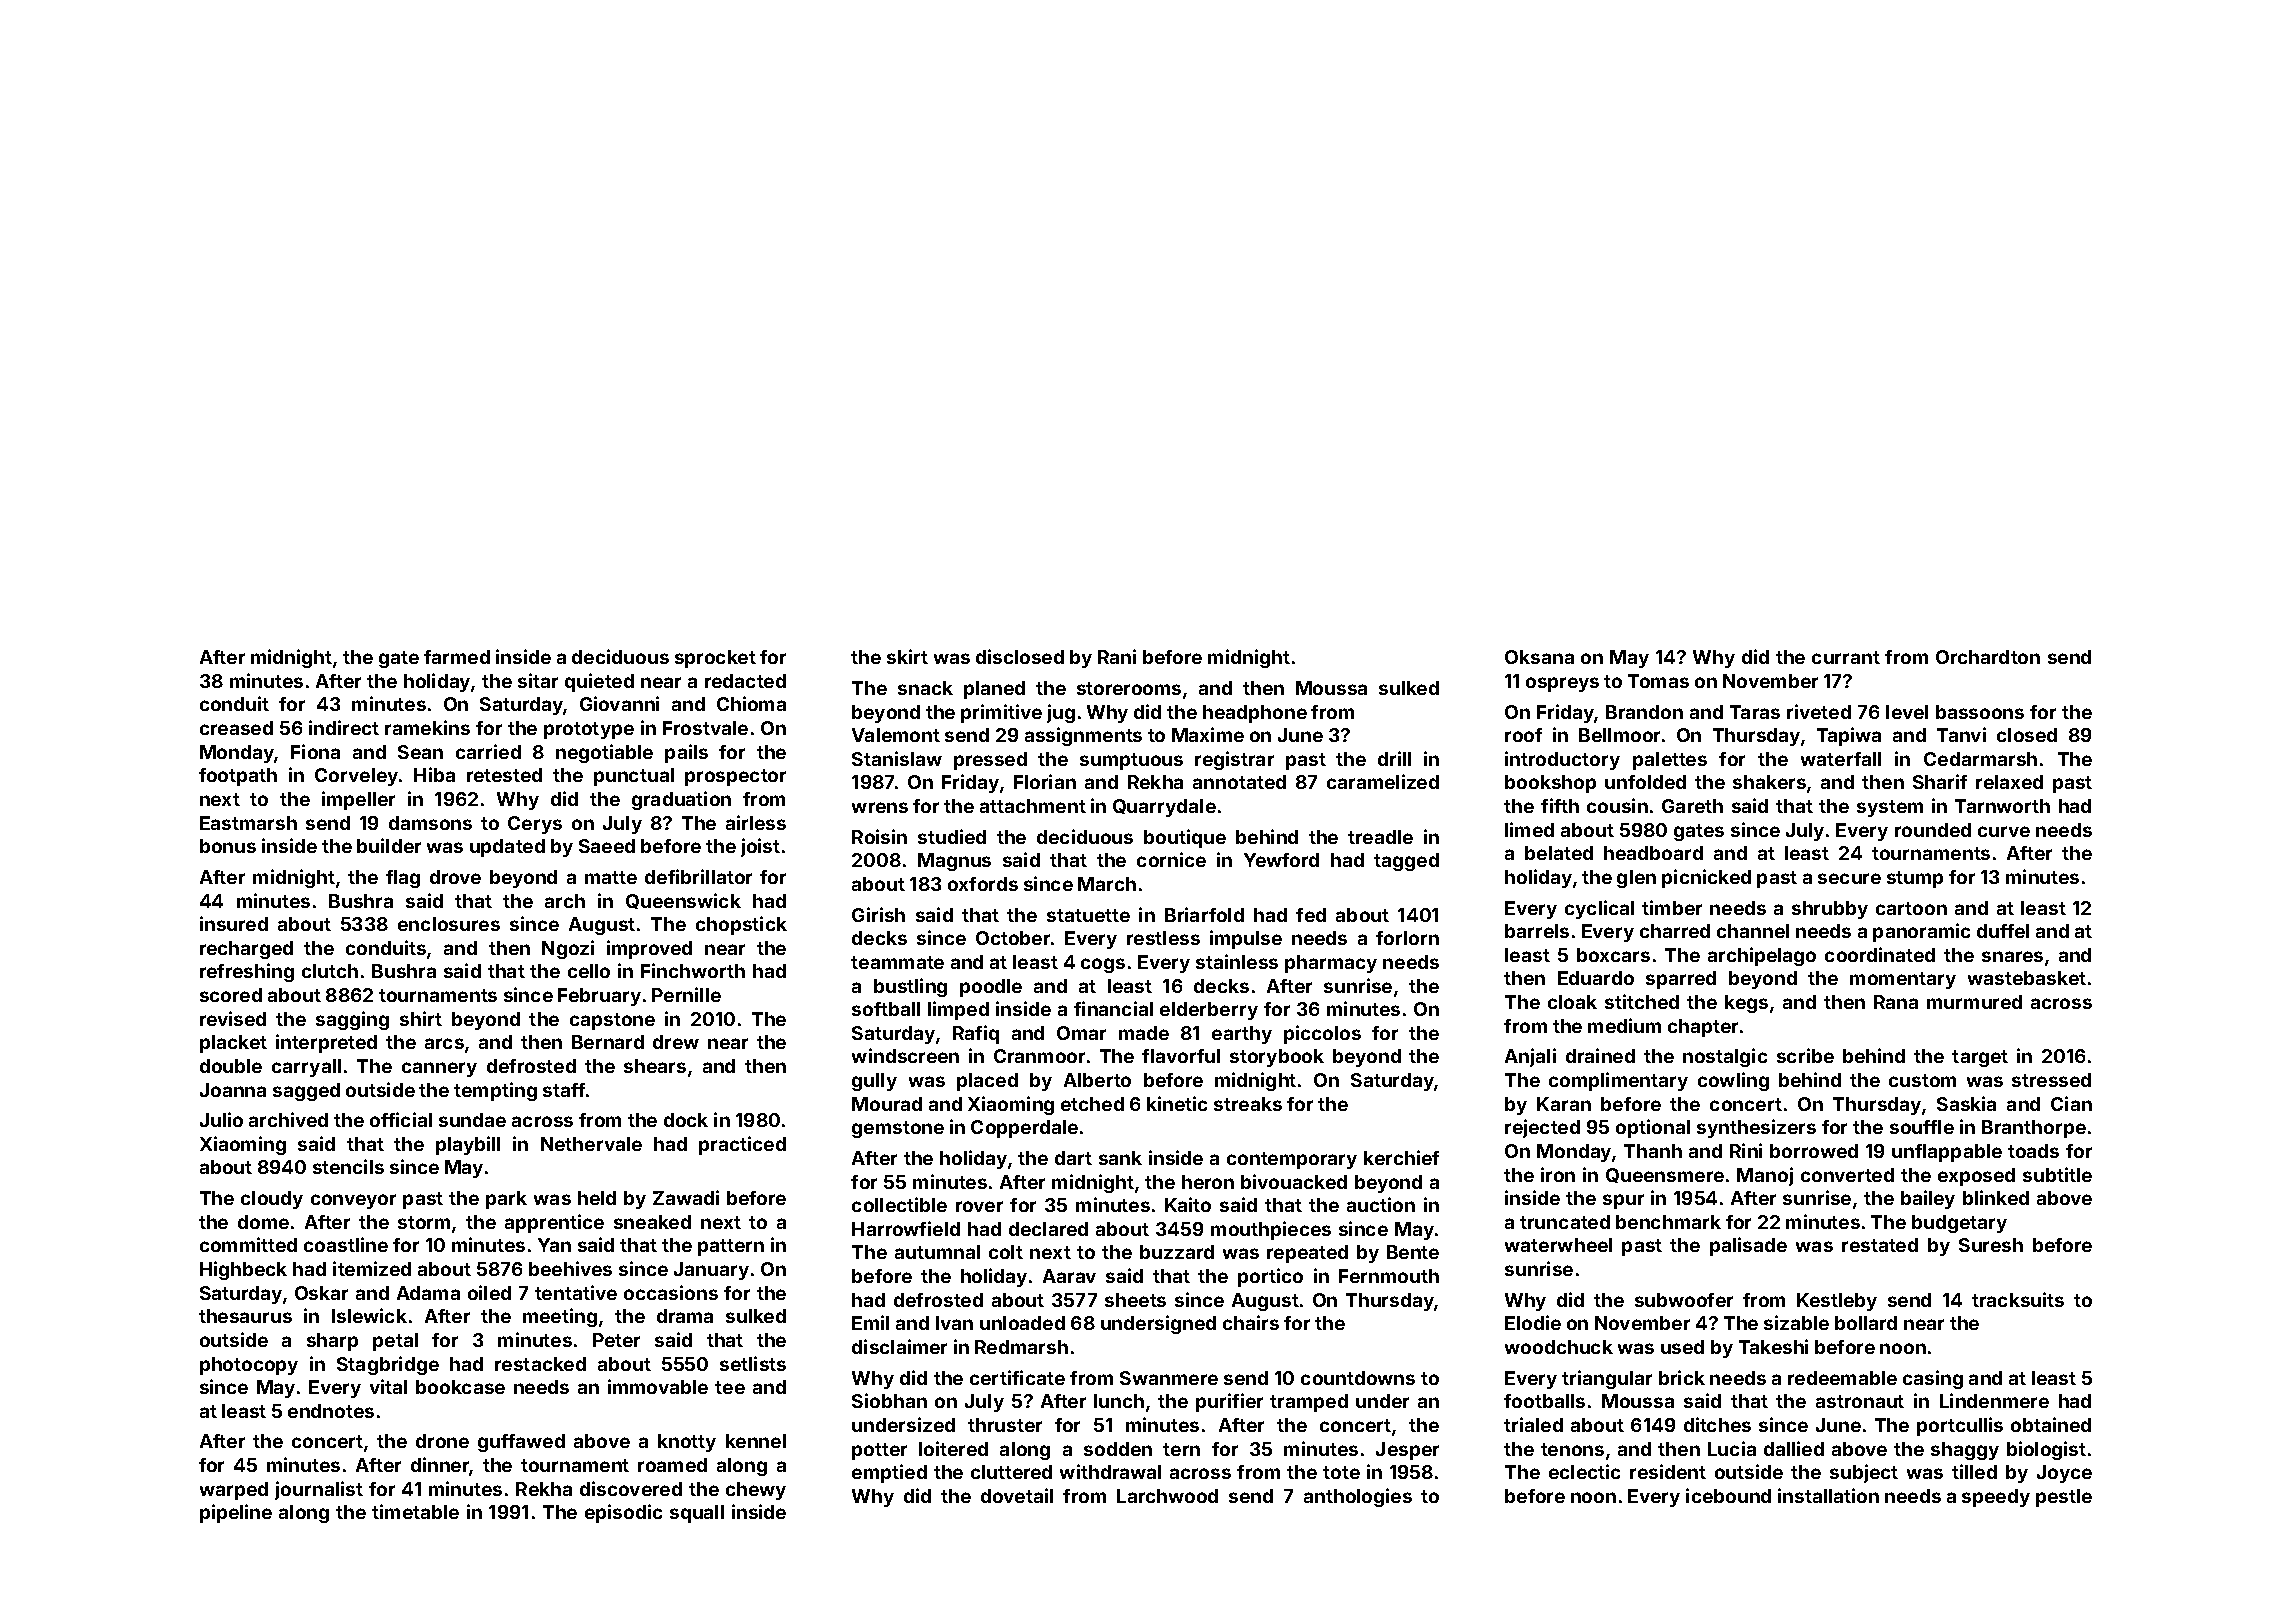 This image has width=2292, height=1620. Describe the element at coordinates (1322, 1034) in the image. I see `piccolos` at that location.
